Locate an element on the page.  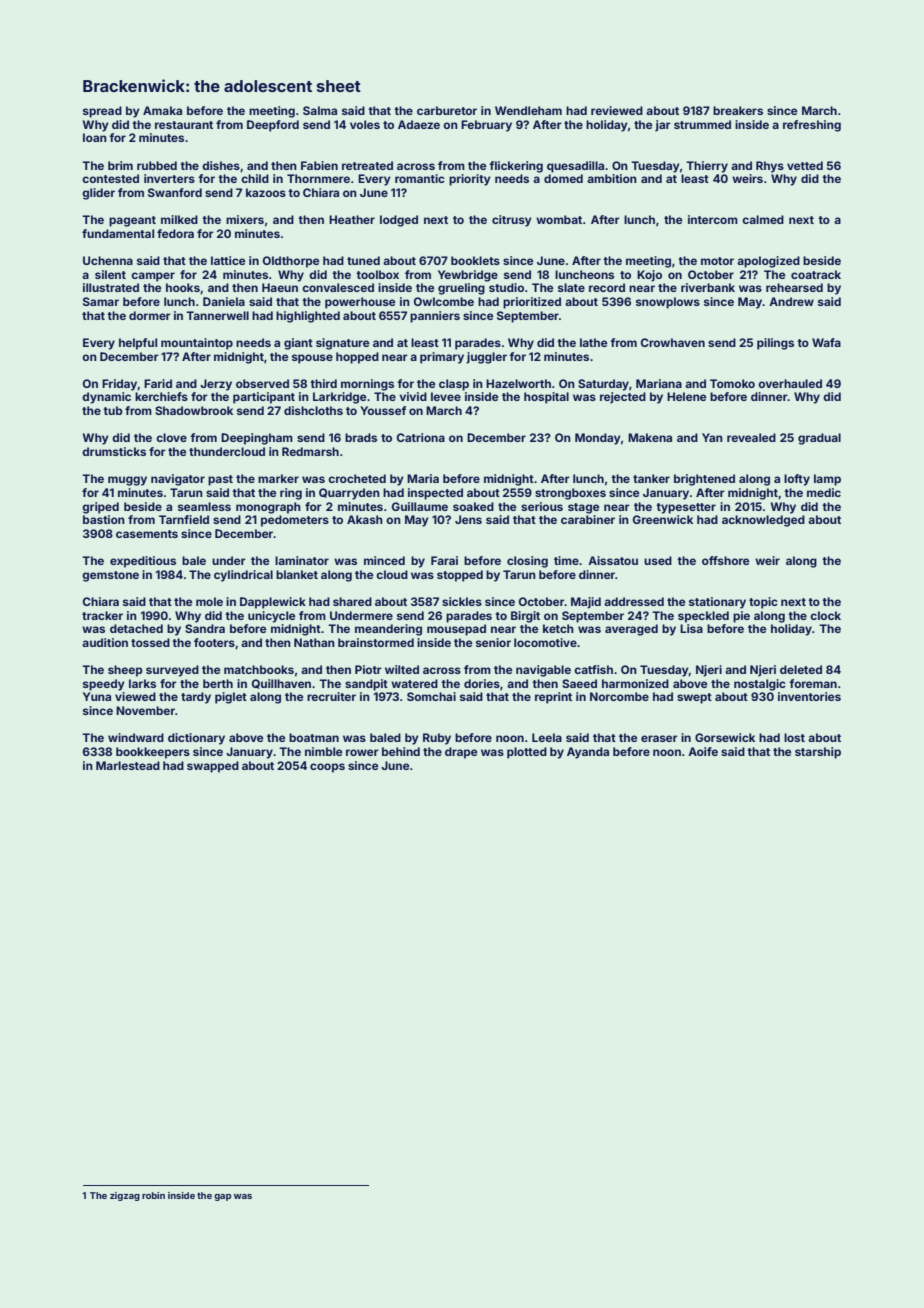
Salma is located at coordinates (320, 110).
